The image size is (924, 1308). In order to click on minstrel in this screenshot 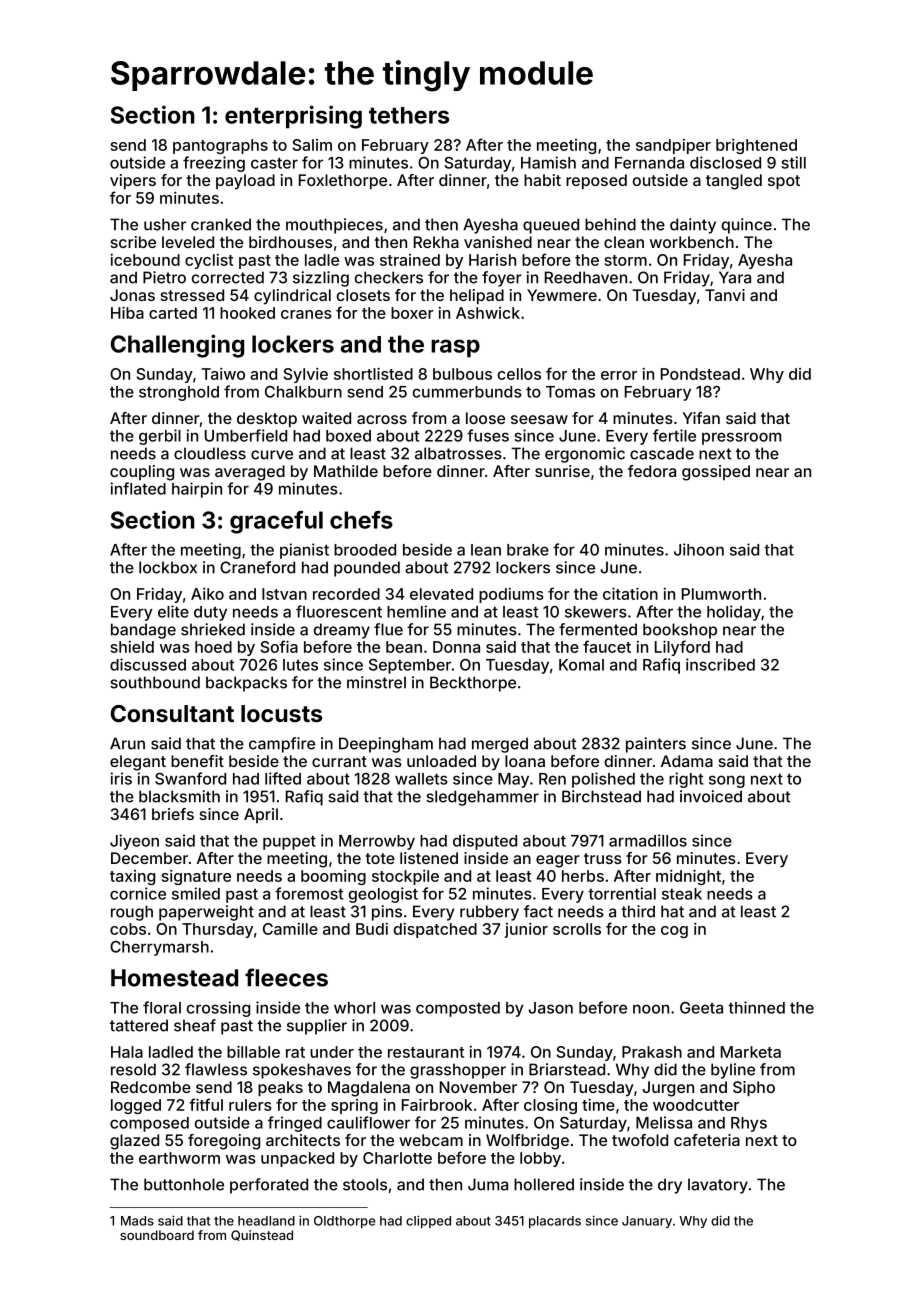, I will do `click(376, 682)`.
